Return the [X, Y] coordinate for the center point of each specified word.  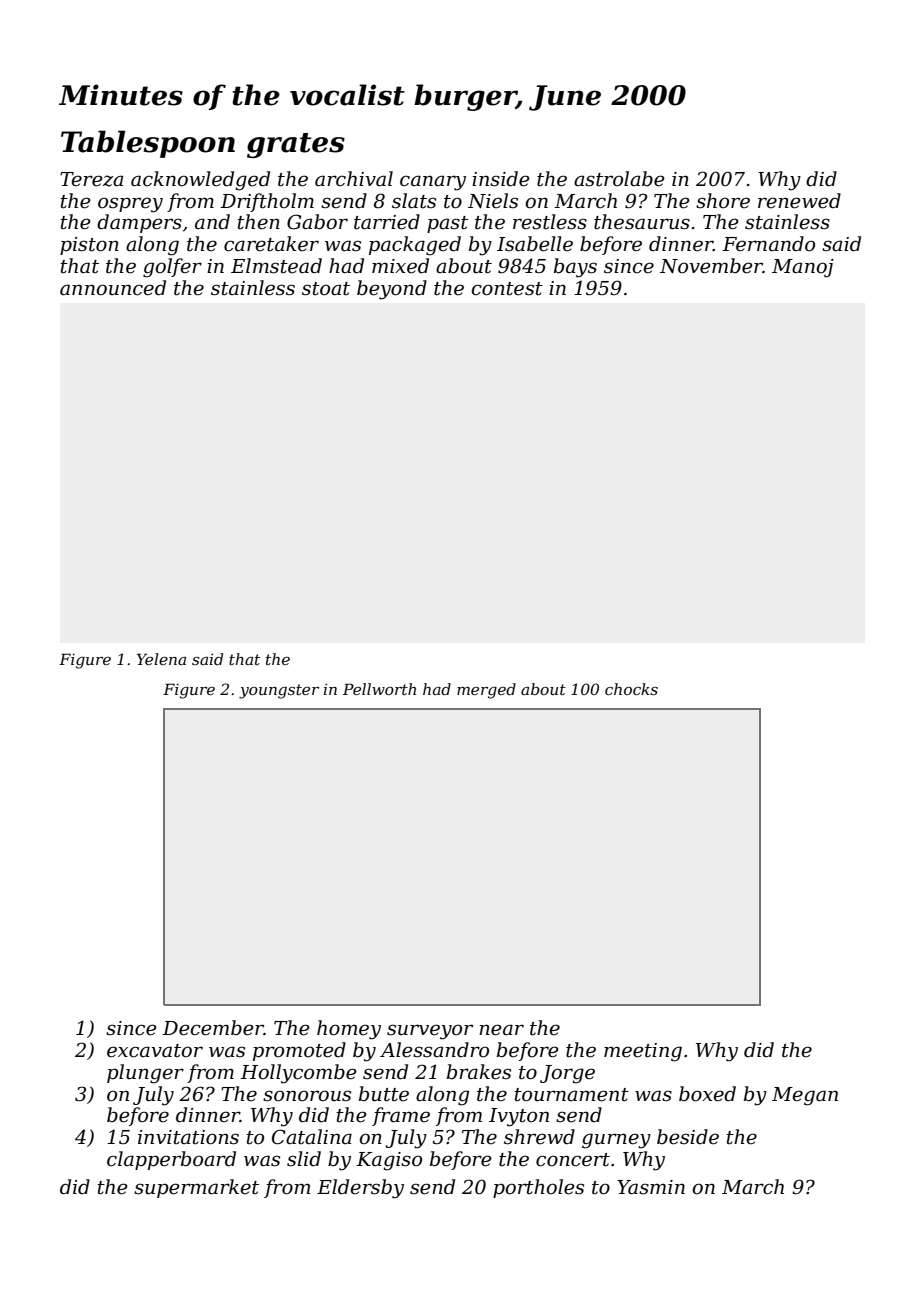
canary [433, 183]
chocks [631, 689]
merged [486, 691]
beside [688, 1137]
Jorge [567, 1074]
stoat [326, 289]
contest [507, 289]
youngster [279, 691]
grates [296, 145]
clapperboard [171, 1160]
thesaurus [642, 222]
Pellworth [379, 689]
